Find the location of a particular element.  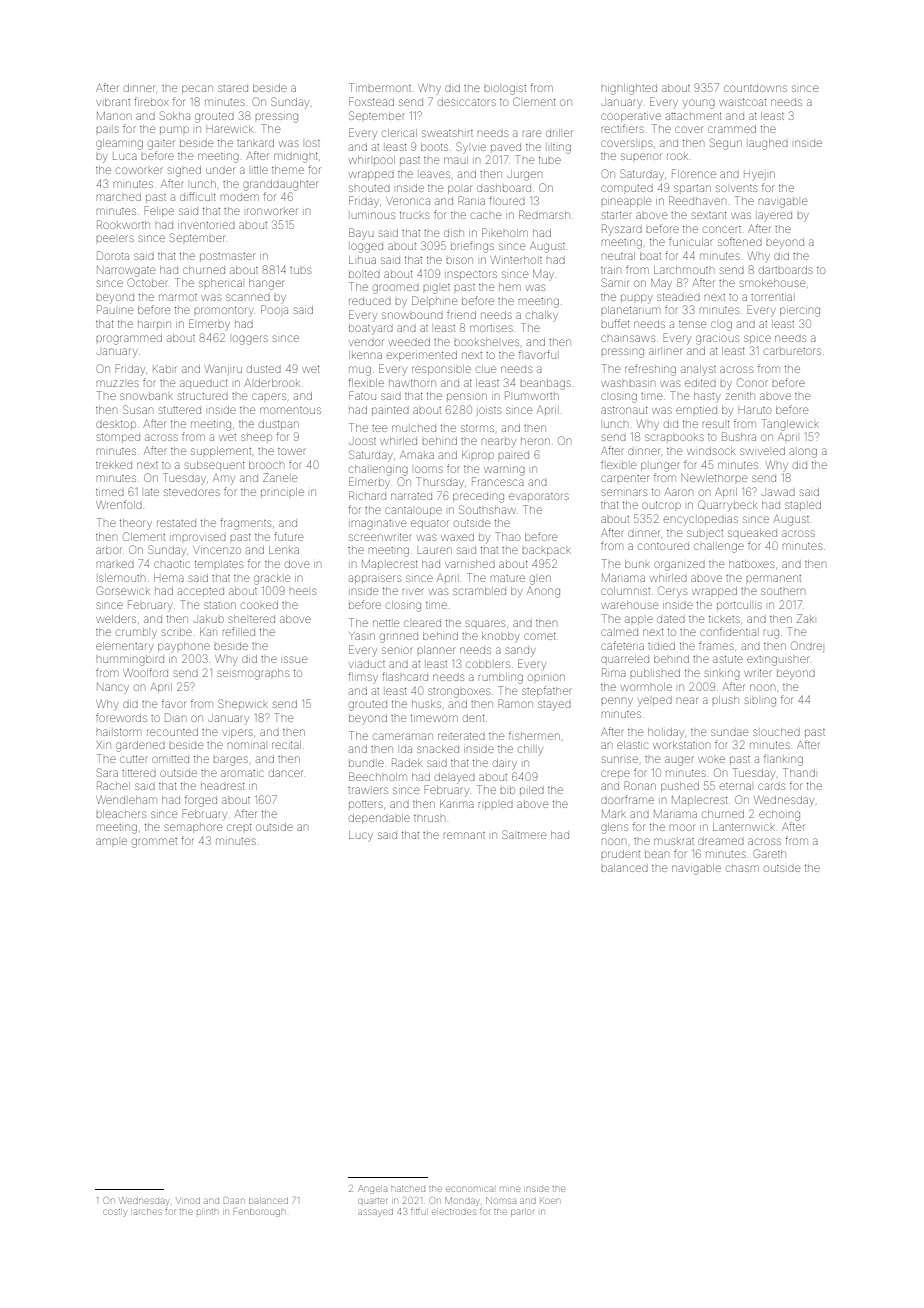

analyst is located at coordinates (698, 369).
